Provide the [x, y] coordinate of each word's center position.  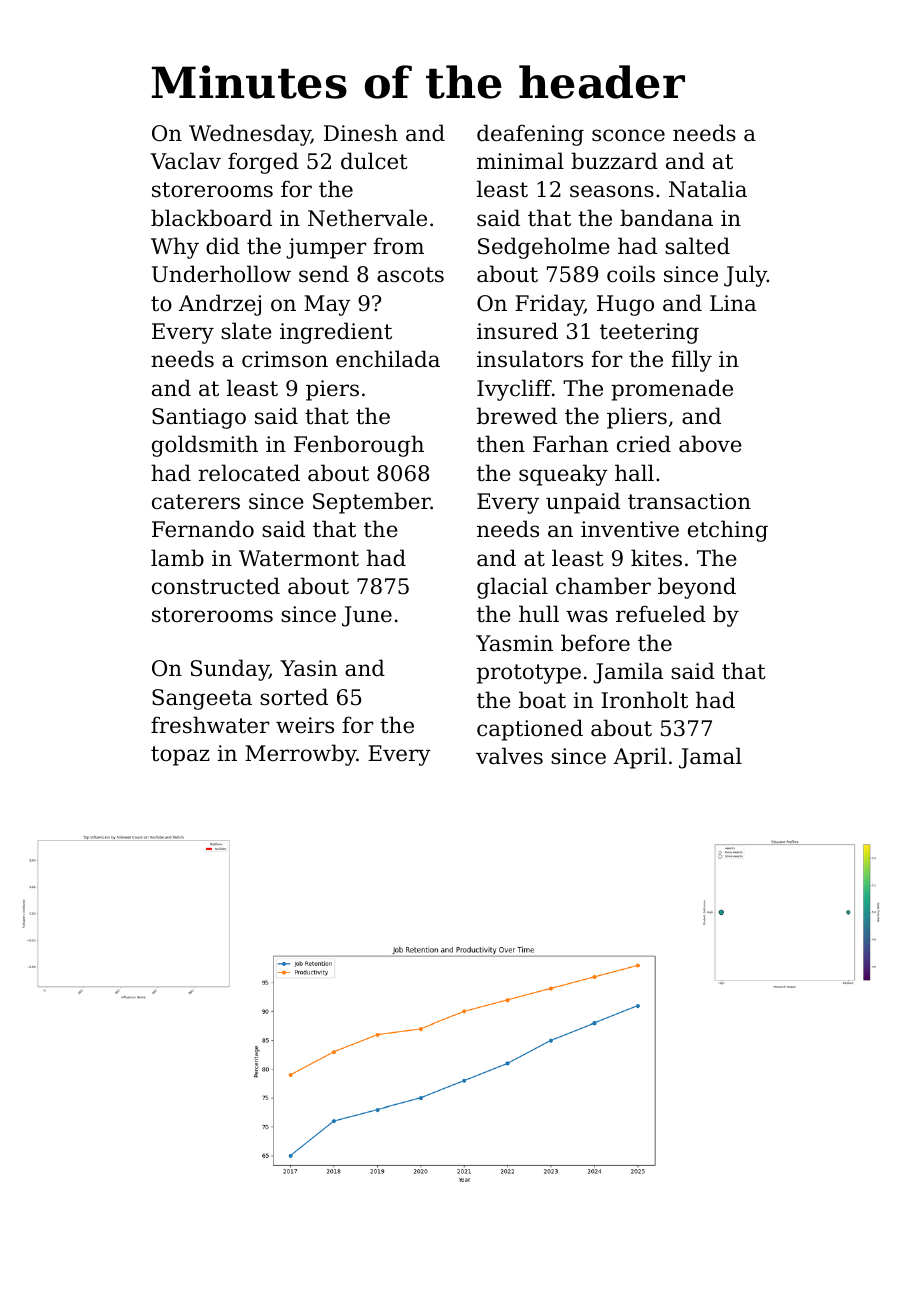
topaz [180, 756]
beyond [697, 588]
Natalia [708, 189]
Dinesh [361, 133]
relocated [249, 473]
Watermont [299, 558]
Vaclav [185, 161]
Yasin [308, 668]
